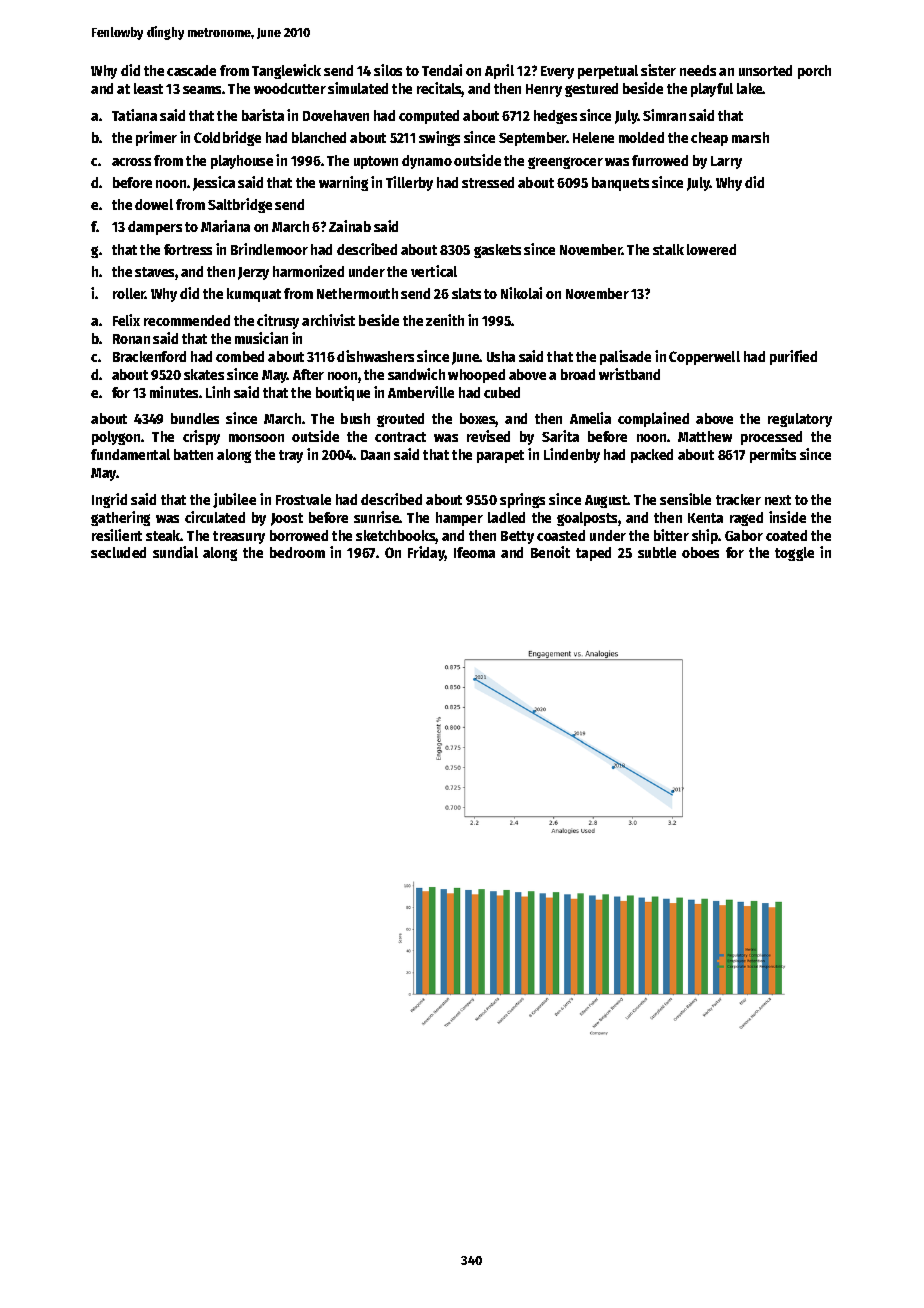 Image resolution: width=924 pixels, height=1308 pixels. What do you see at coordinates (488, 182) in the screenshot?
I see `stressed` at bounding box center [488, 182].
